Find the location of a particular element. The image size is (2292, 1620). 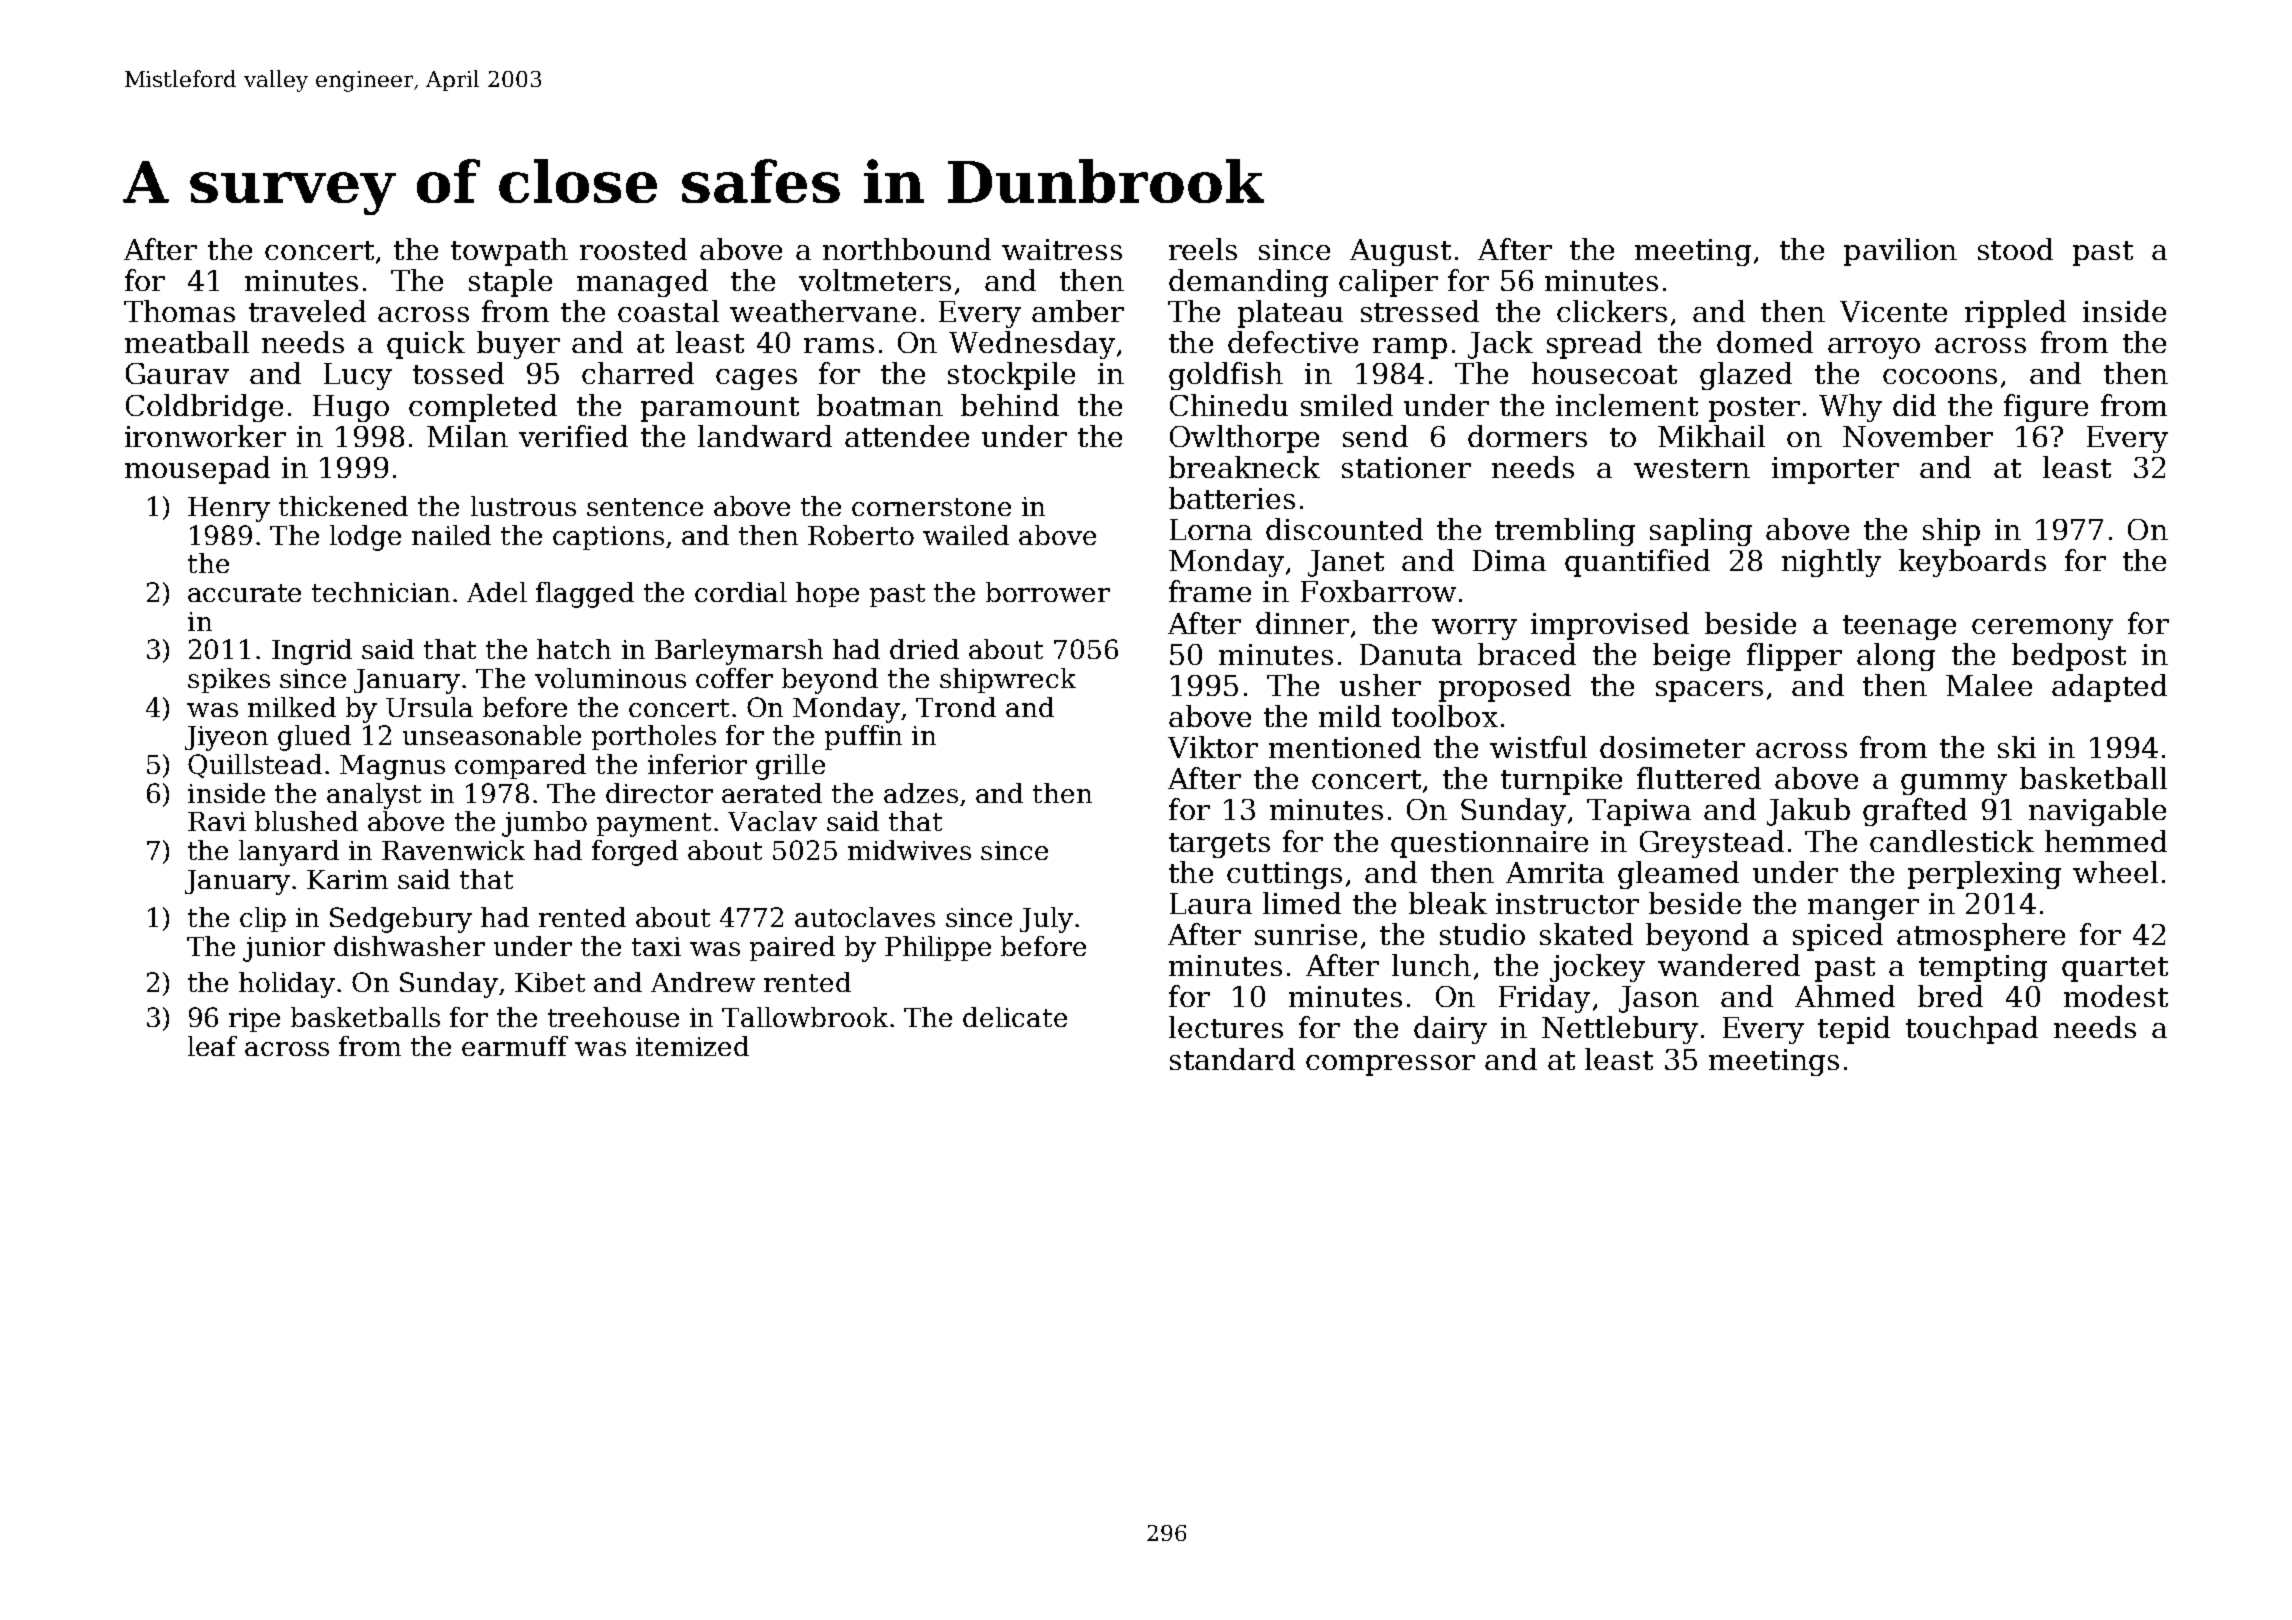

leaf is located at coordinates (212, 1046).
